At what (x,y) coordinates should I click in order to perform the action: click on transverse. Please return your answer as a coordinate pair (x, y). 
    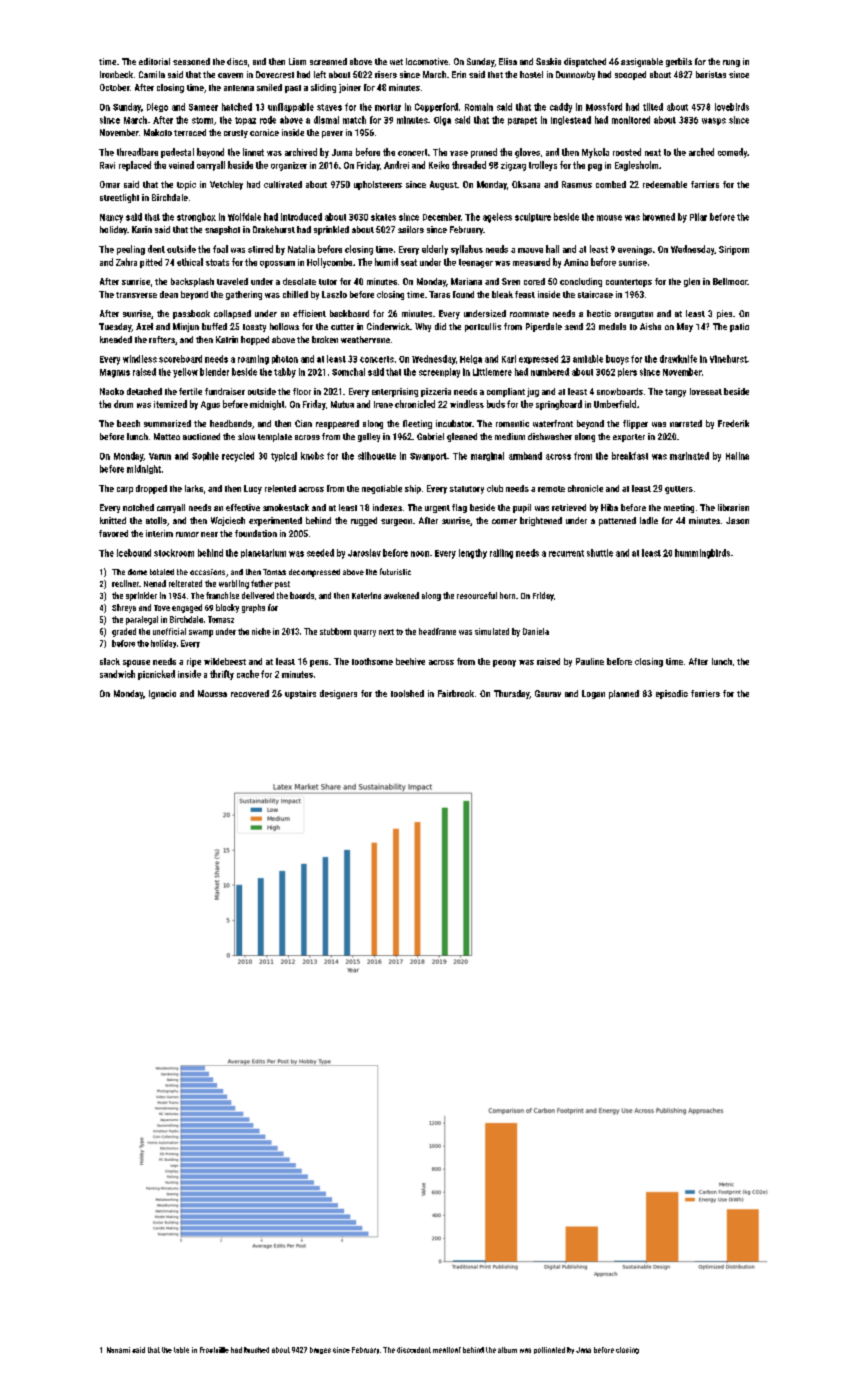
    Looking at the image, I should click on (136, 295).
